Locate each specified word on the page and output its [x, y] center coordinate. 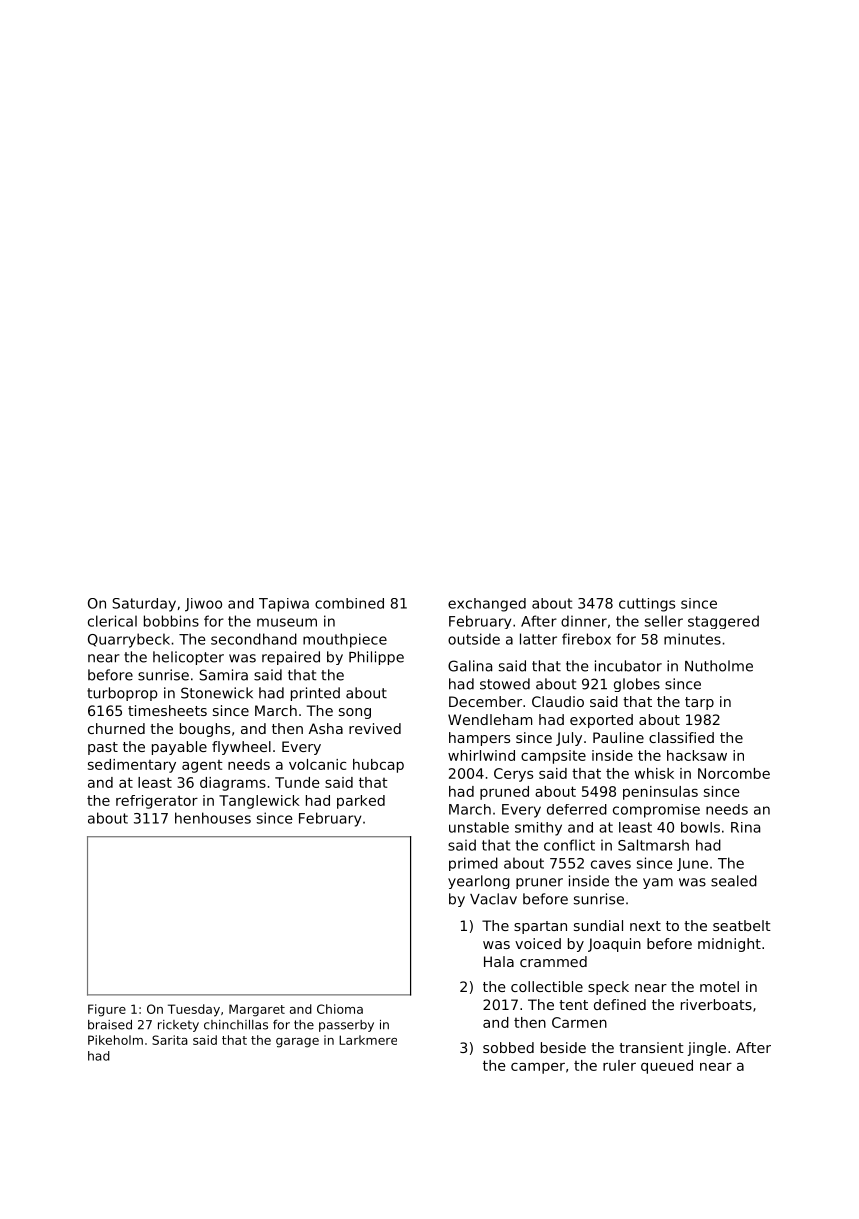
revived [375, 728]
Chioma [340, 1009]
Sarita [170, 1040]
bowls [700, 827]
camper [538, 1068]
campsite [553, 757]
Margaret [257, 1010]
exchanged [487, 605]
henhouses [213, 818]
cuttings [647, 605]
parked [361, 802]
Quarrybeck [129, 640]
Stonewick [217, 693]
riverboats [716, 1004]
